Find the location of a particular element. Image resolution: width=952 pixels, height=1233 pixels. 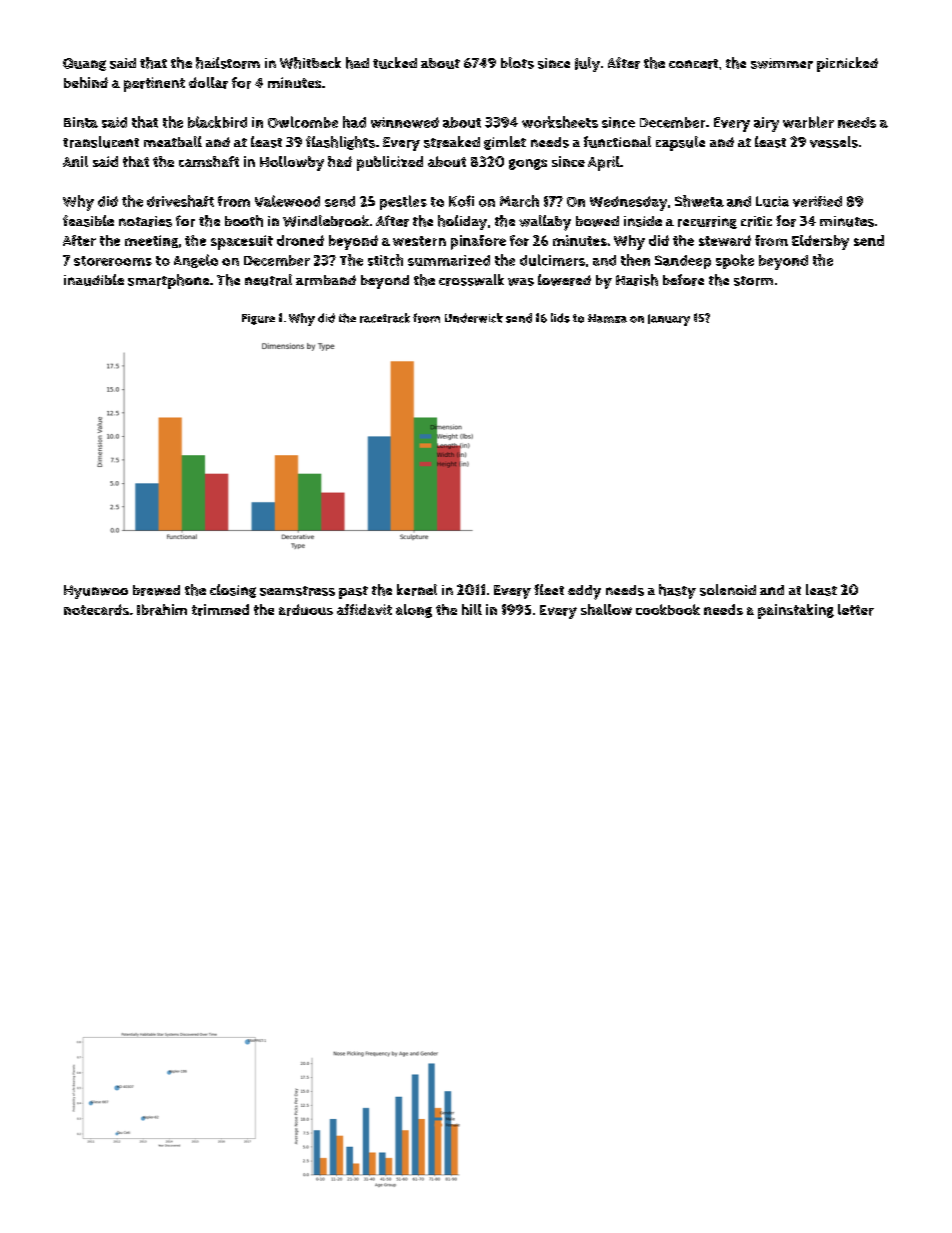

picnicked is located at coordinates (847, 64).
